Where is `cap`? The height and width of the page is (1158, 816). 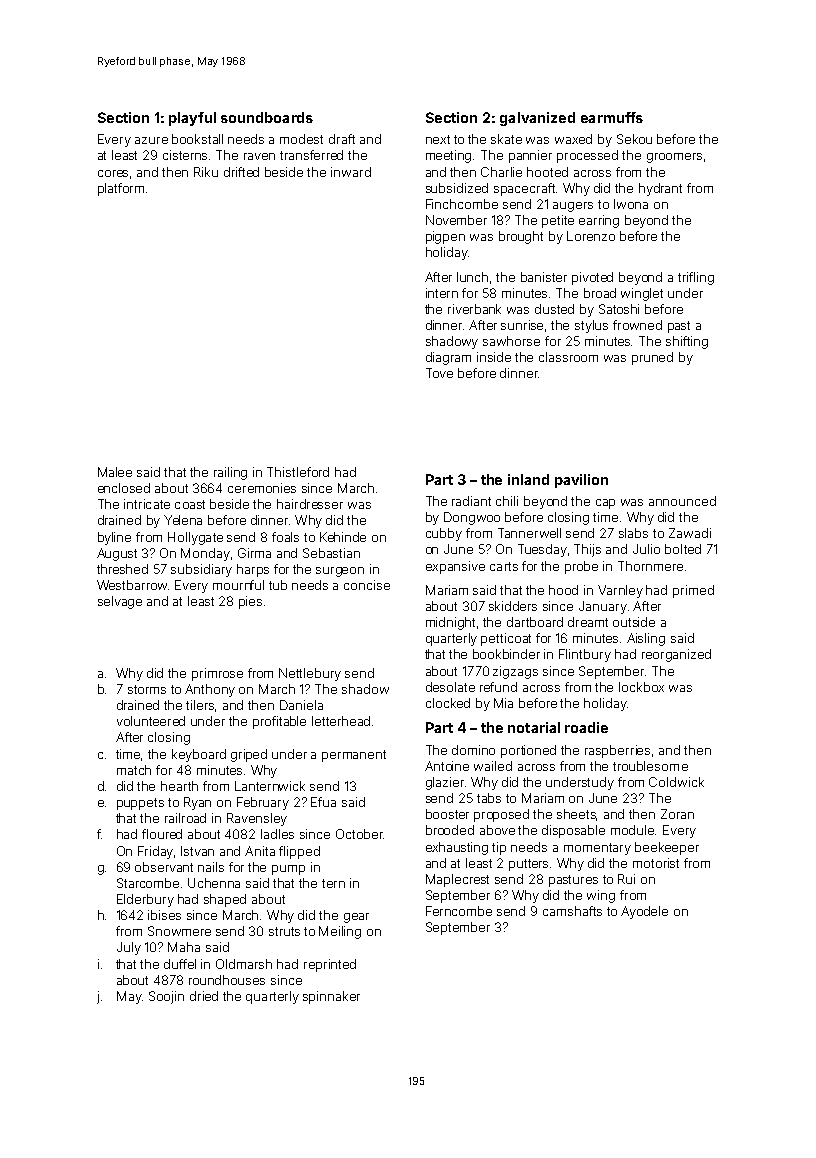
cap is located at coordinates (605, 504).
